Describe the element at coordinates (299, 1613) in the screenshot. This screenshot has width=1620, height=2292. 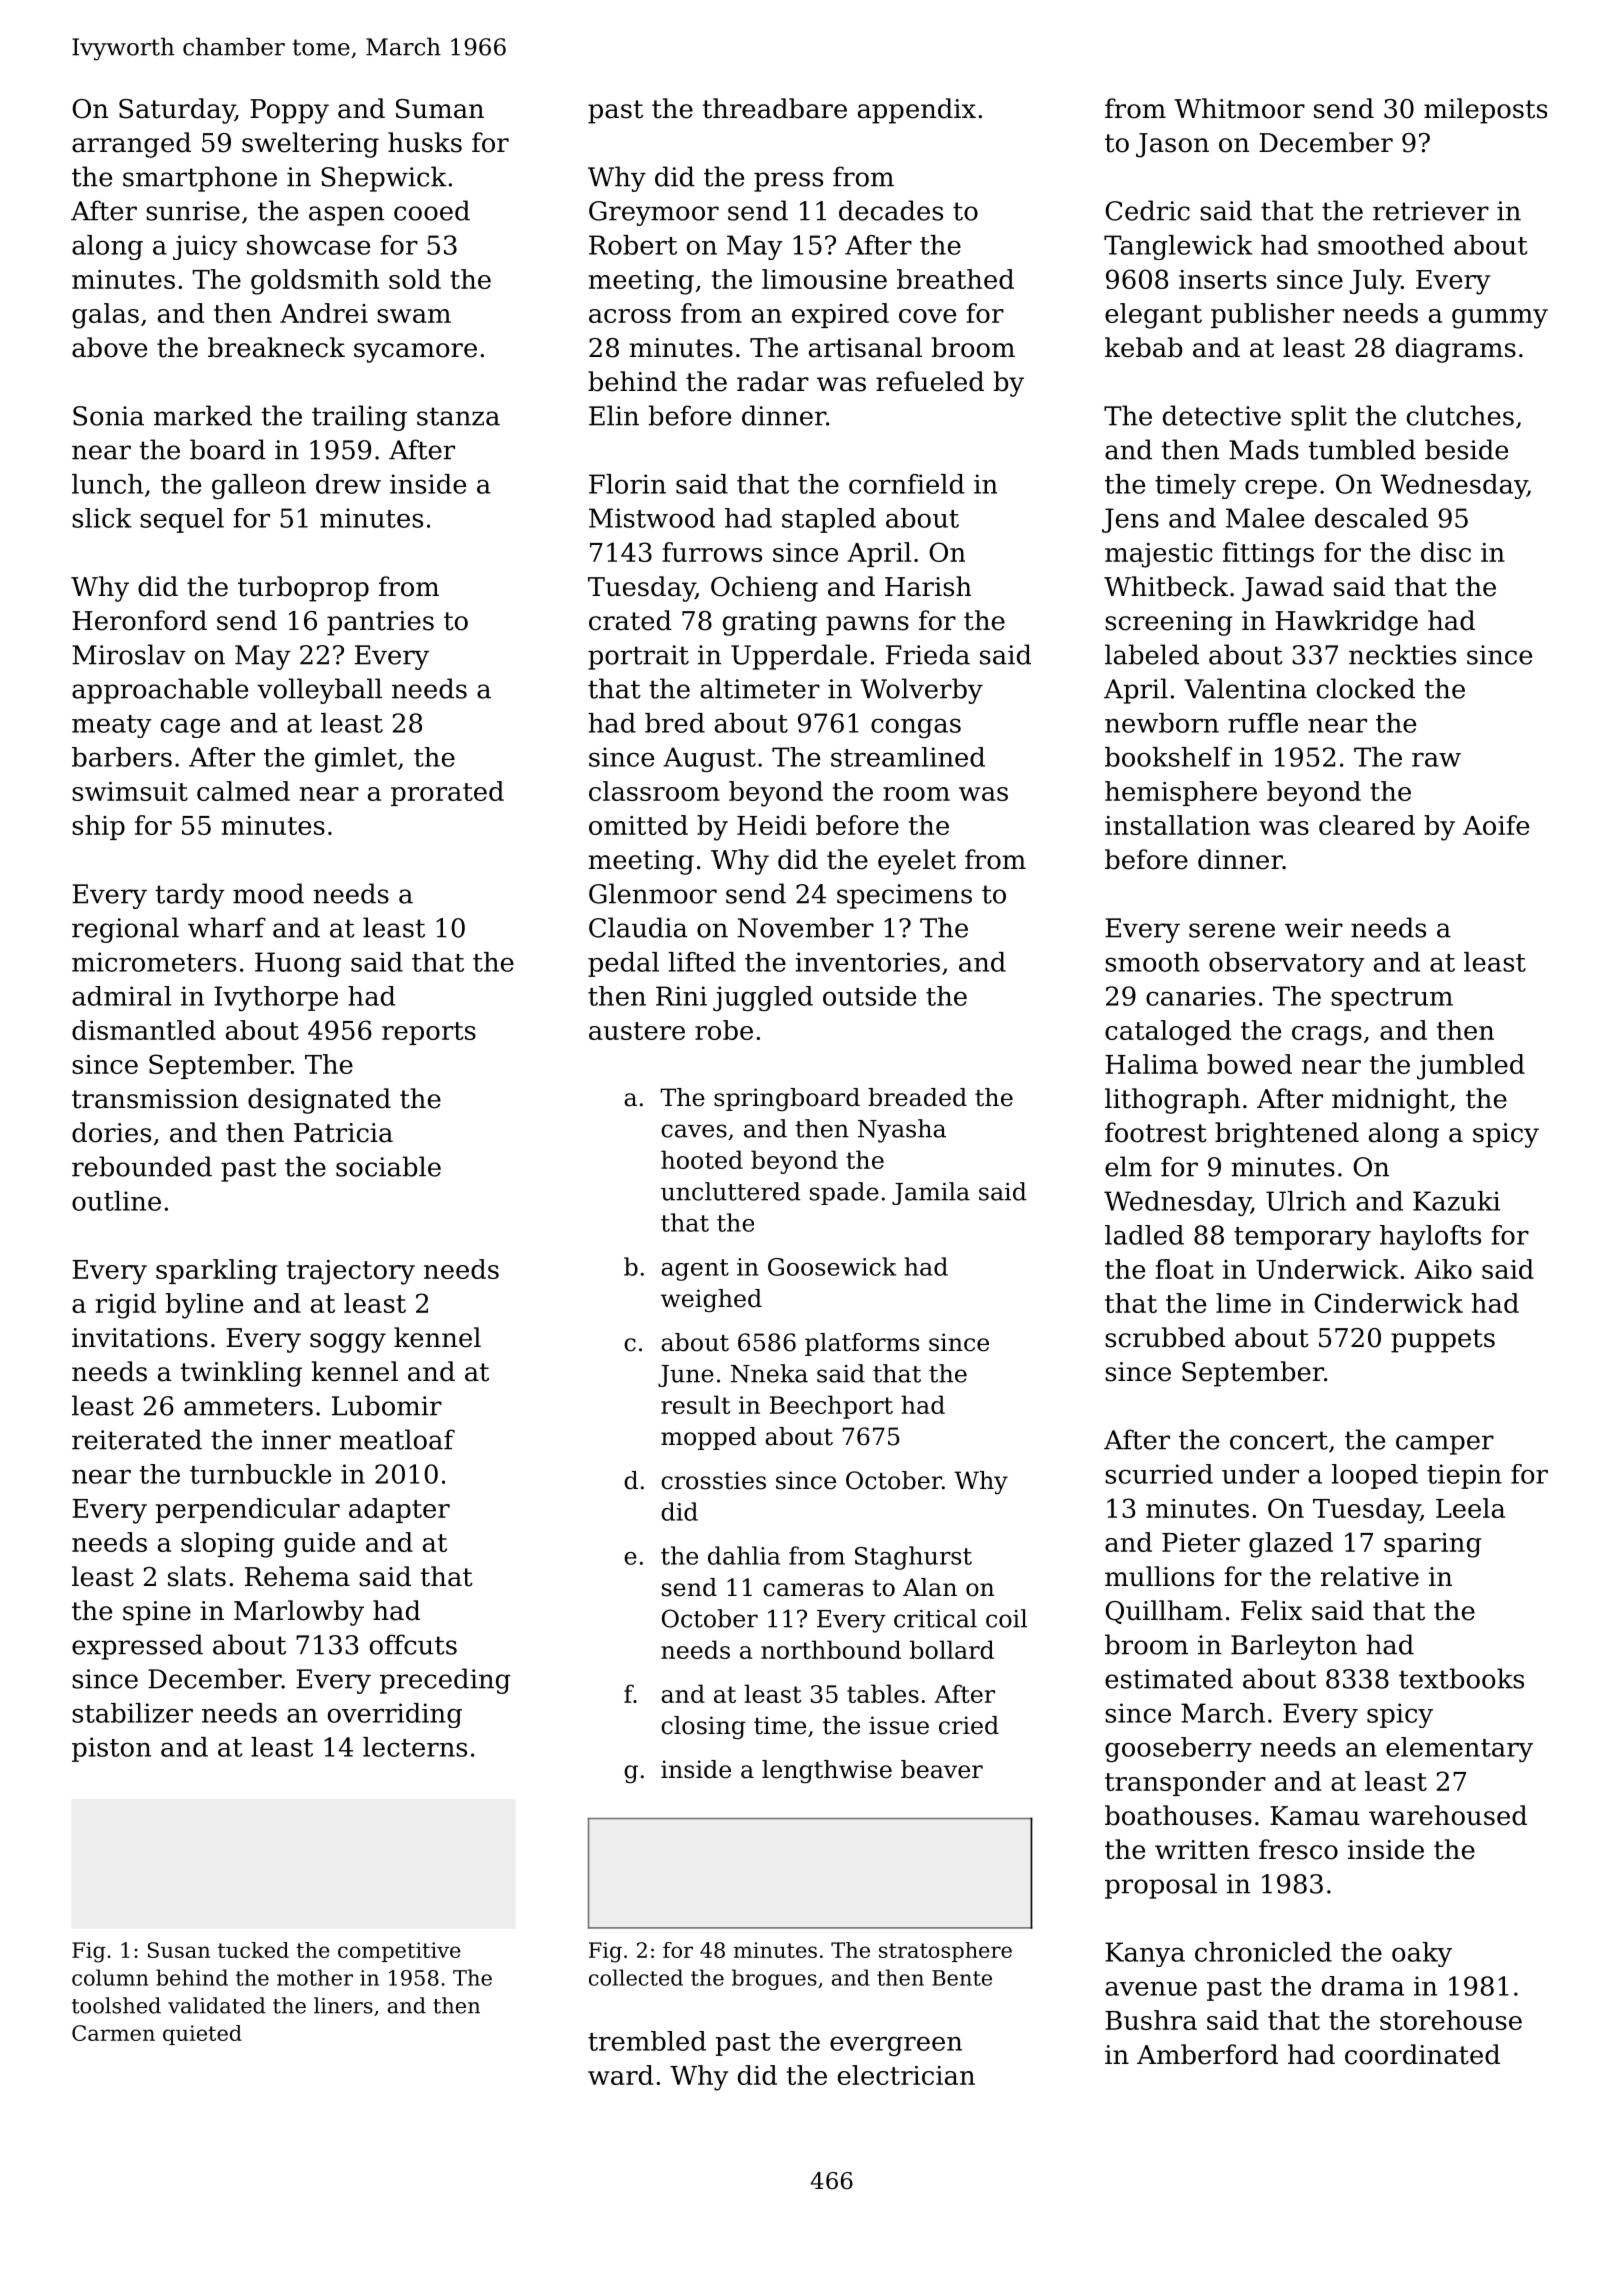
I see `Marlowby` at that location.
